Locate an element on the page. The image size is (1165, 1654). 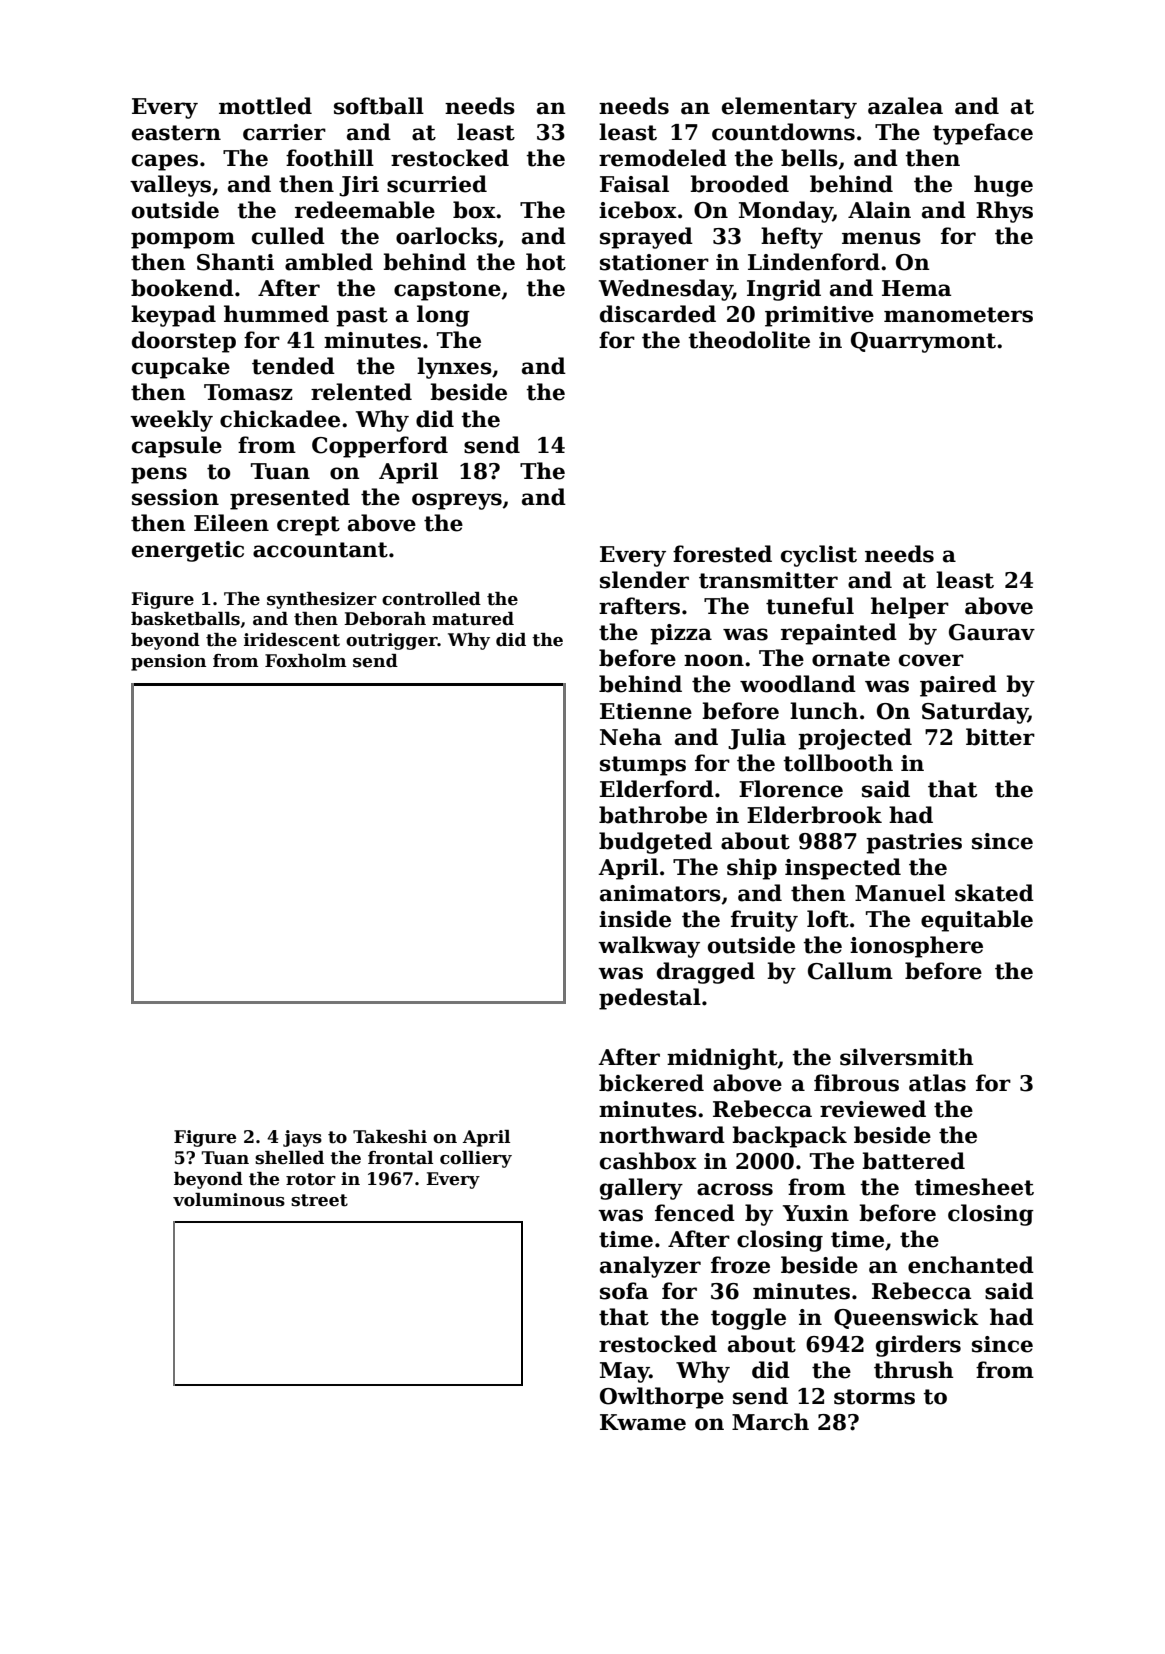
fibrous is located at coordinates (856, 1083).
